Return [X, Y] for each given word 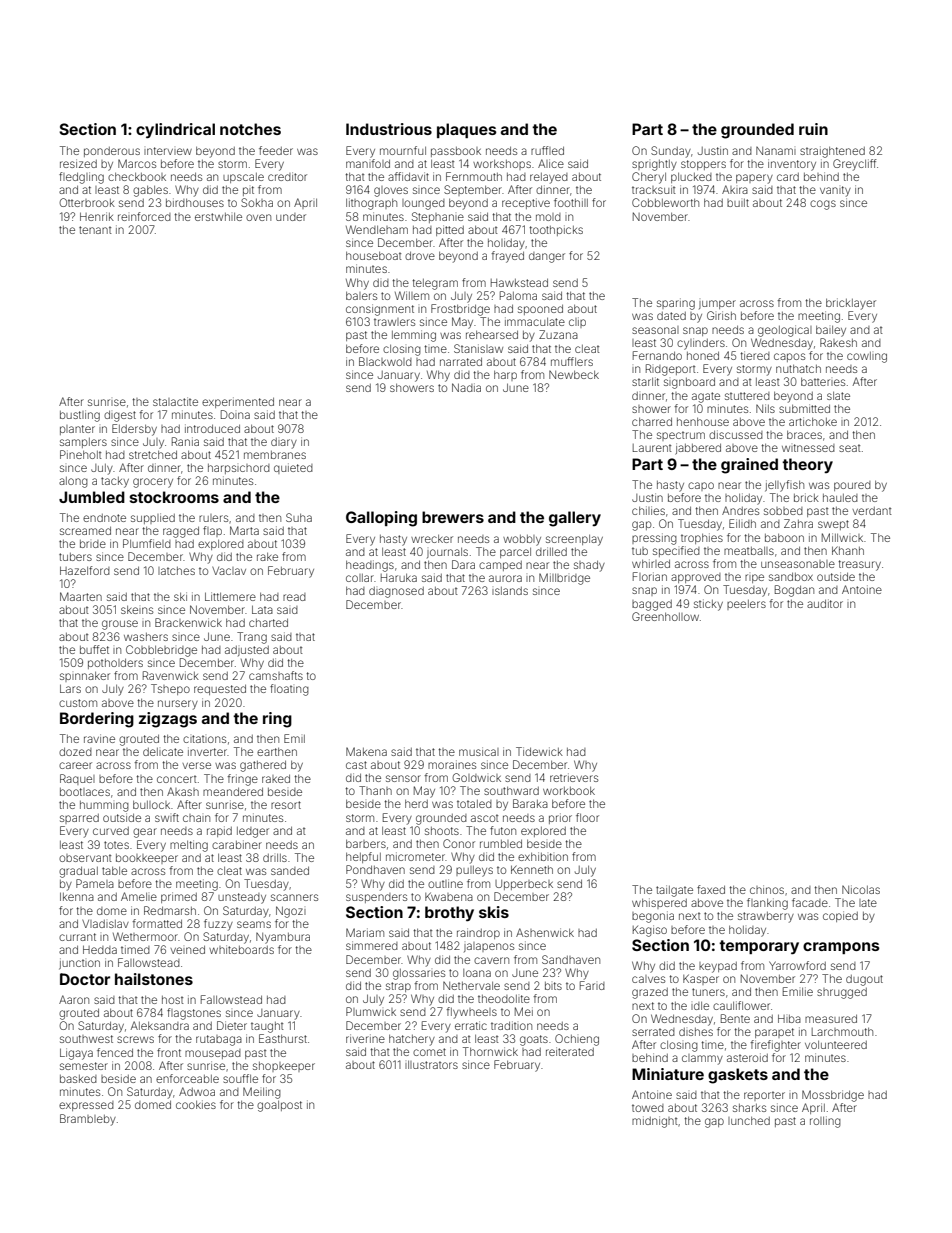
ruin [813, 129]
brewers [453, 517]
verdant [872, 511]
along [73, 482]
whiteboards [241, 949]
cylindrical [175, 131]
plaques [467, 130]
